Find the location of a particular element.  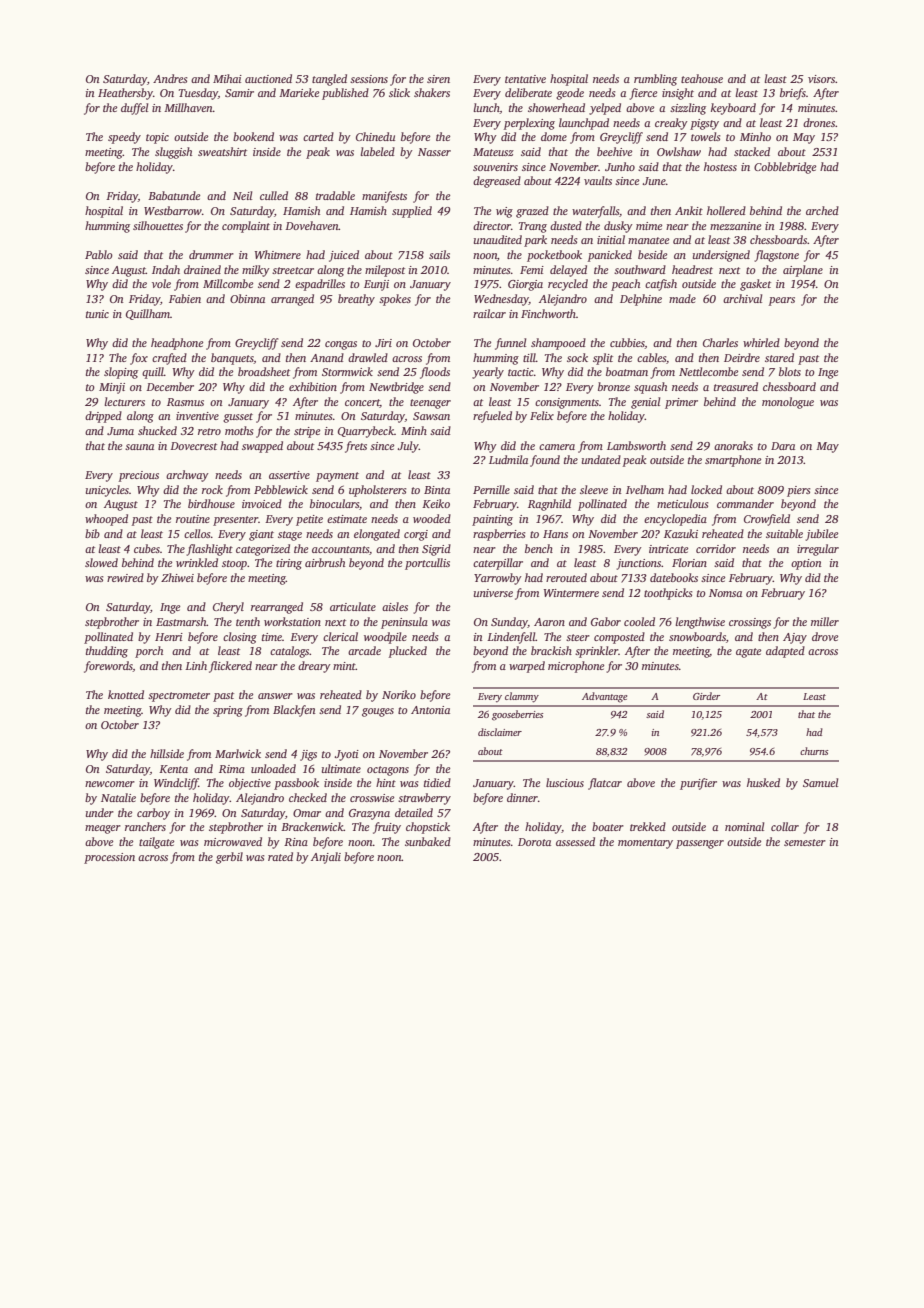

silhouettes is located at coordinates (158, 225).
